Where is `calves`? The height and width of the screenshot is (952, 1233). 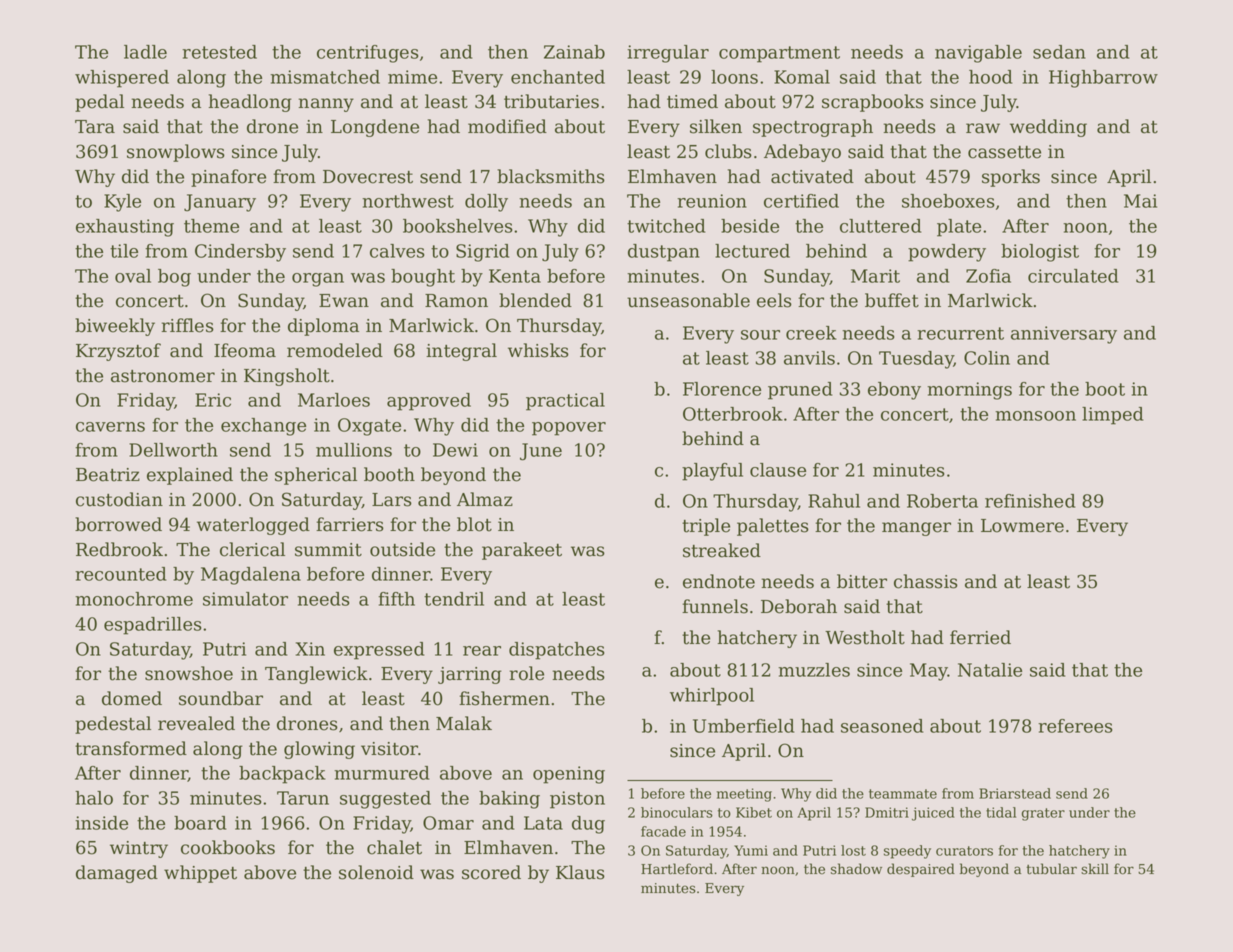
calves is located at coordinates (397, 251).
